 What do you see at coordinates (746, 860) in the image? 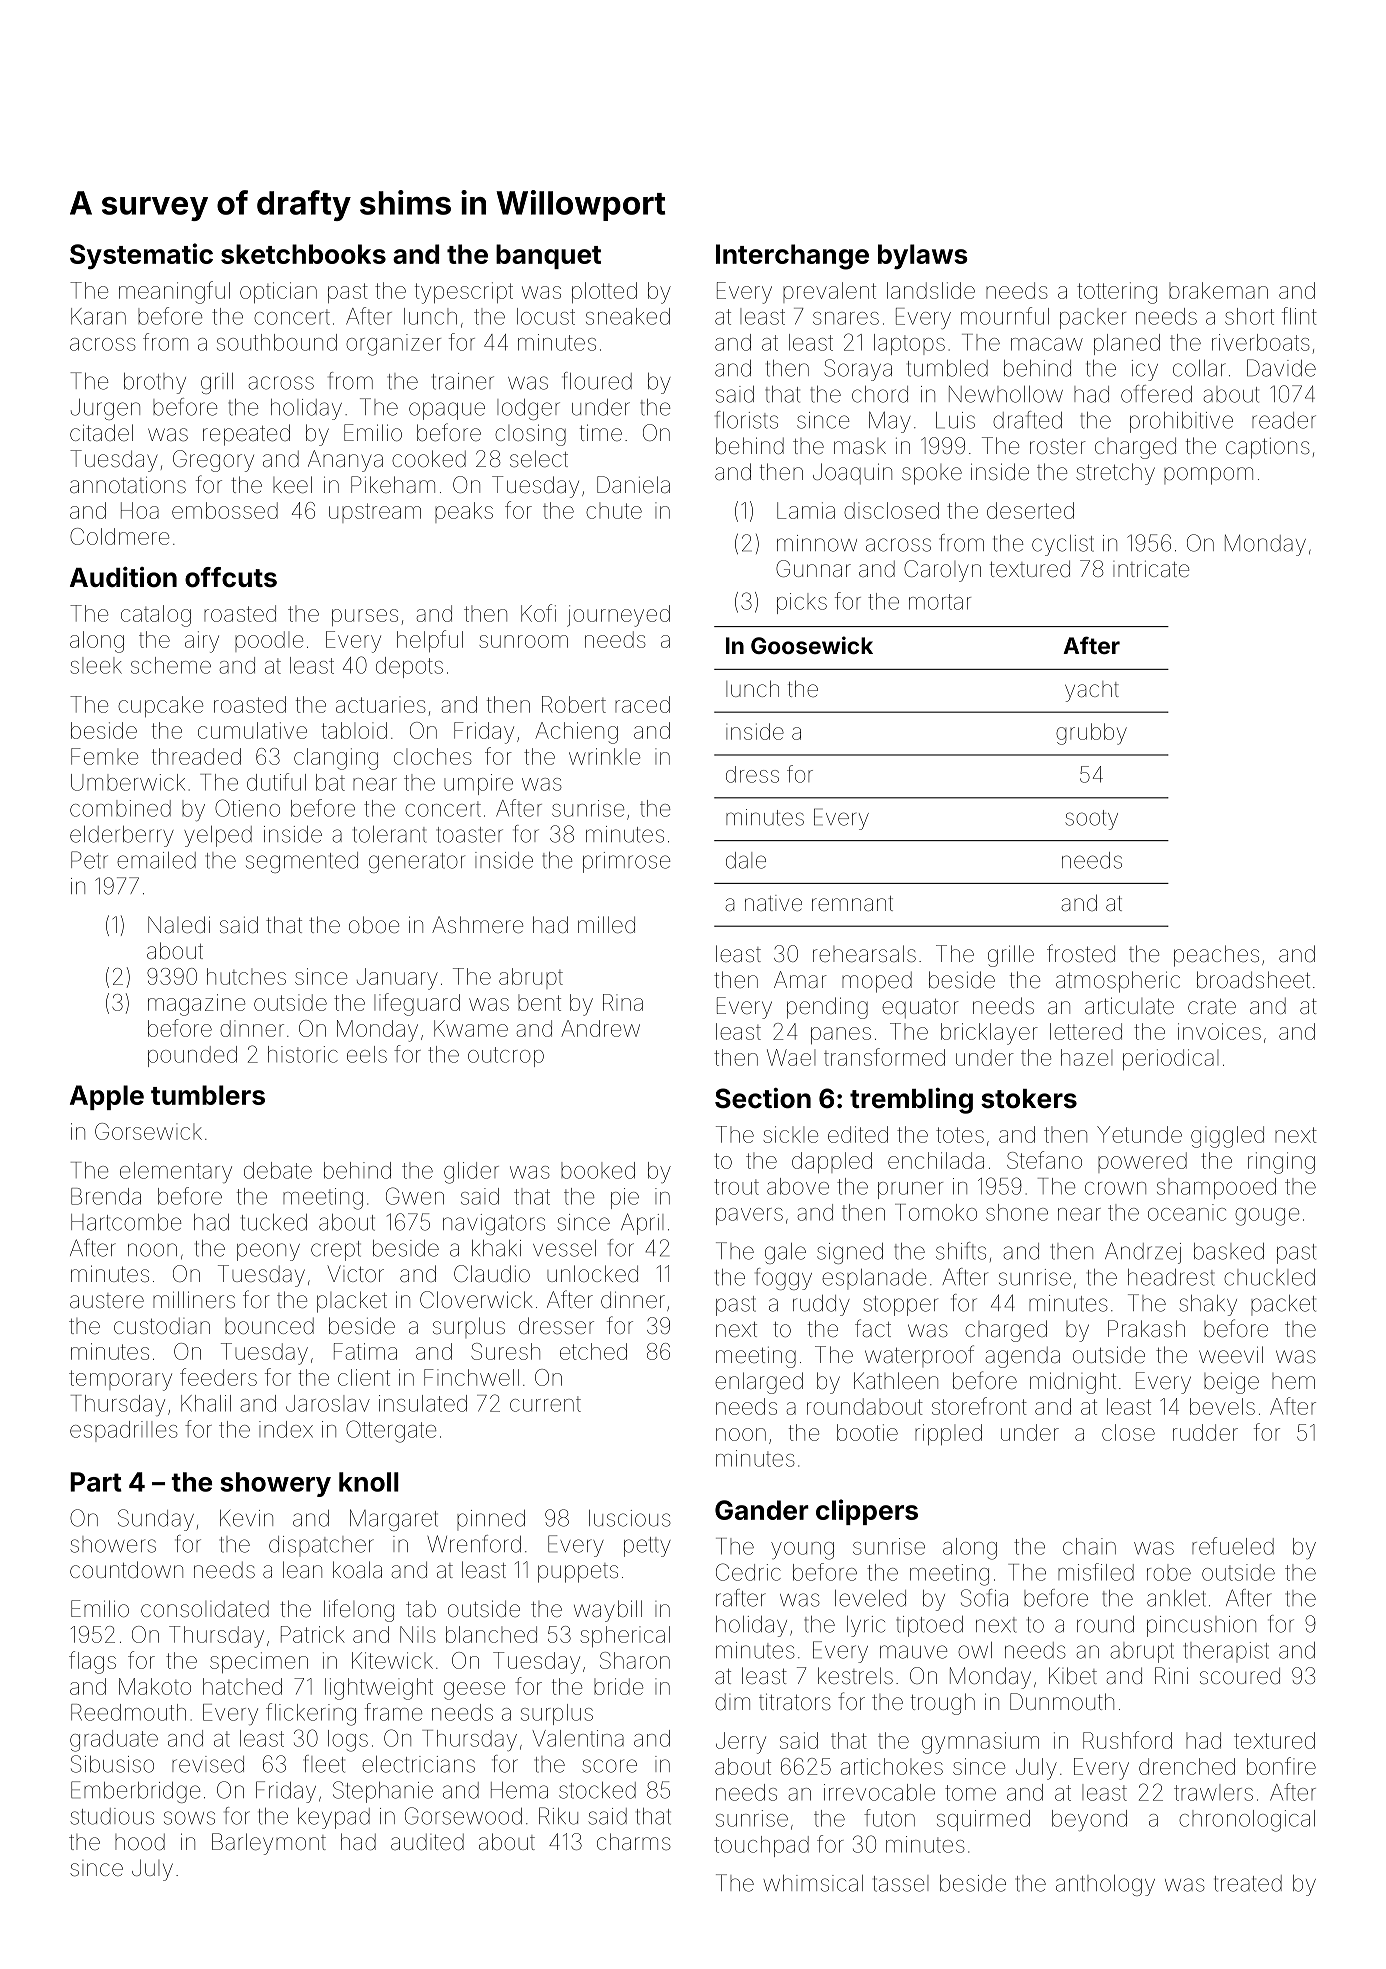
I see `dale` at bounding box center [746, 860].
